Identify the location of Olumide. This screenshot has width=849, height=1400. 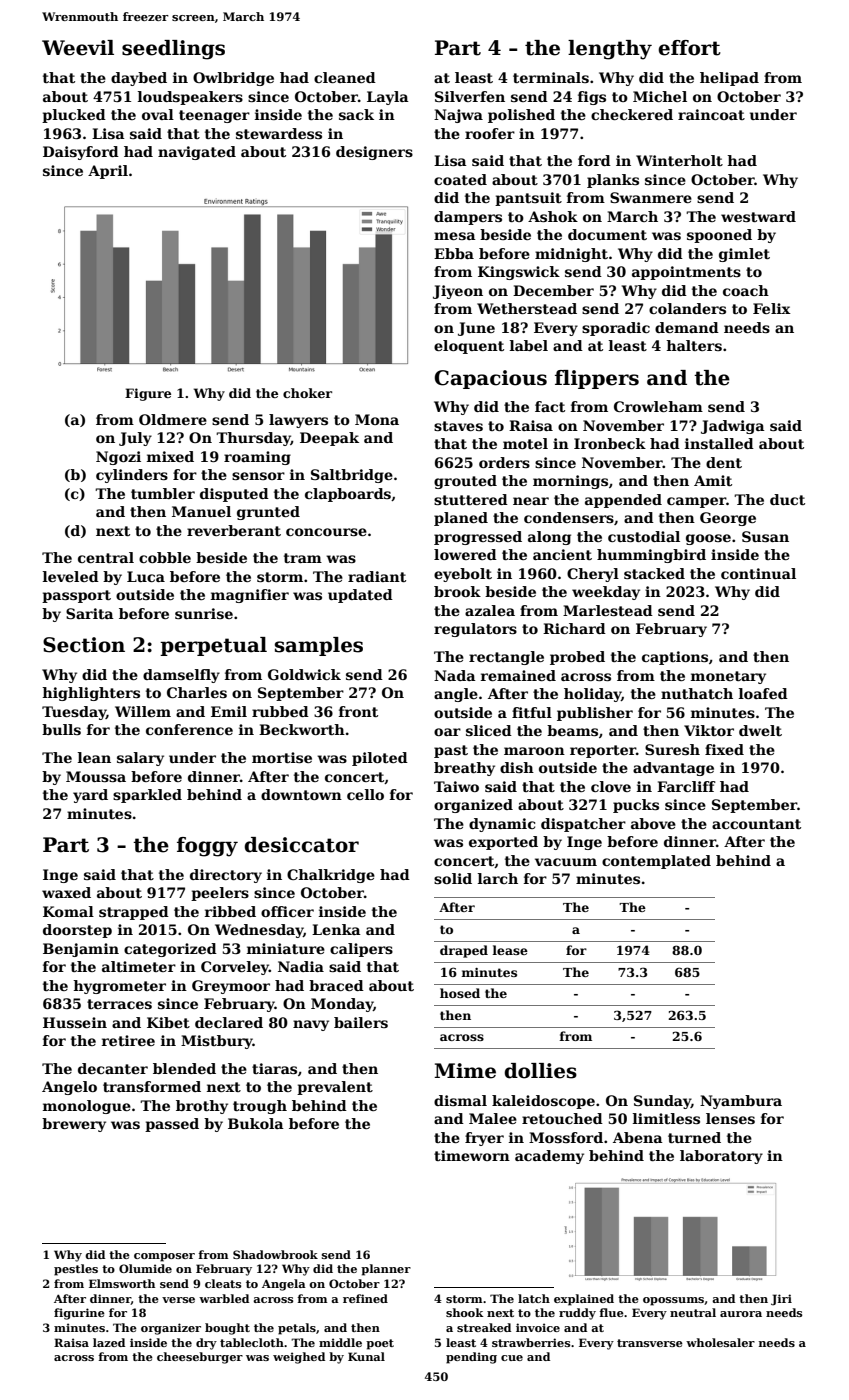
(145, 1268).
